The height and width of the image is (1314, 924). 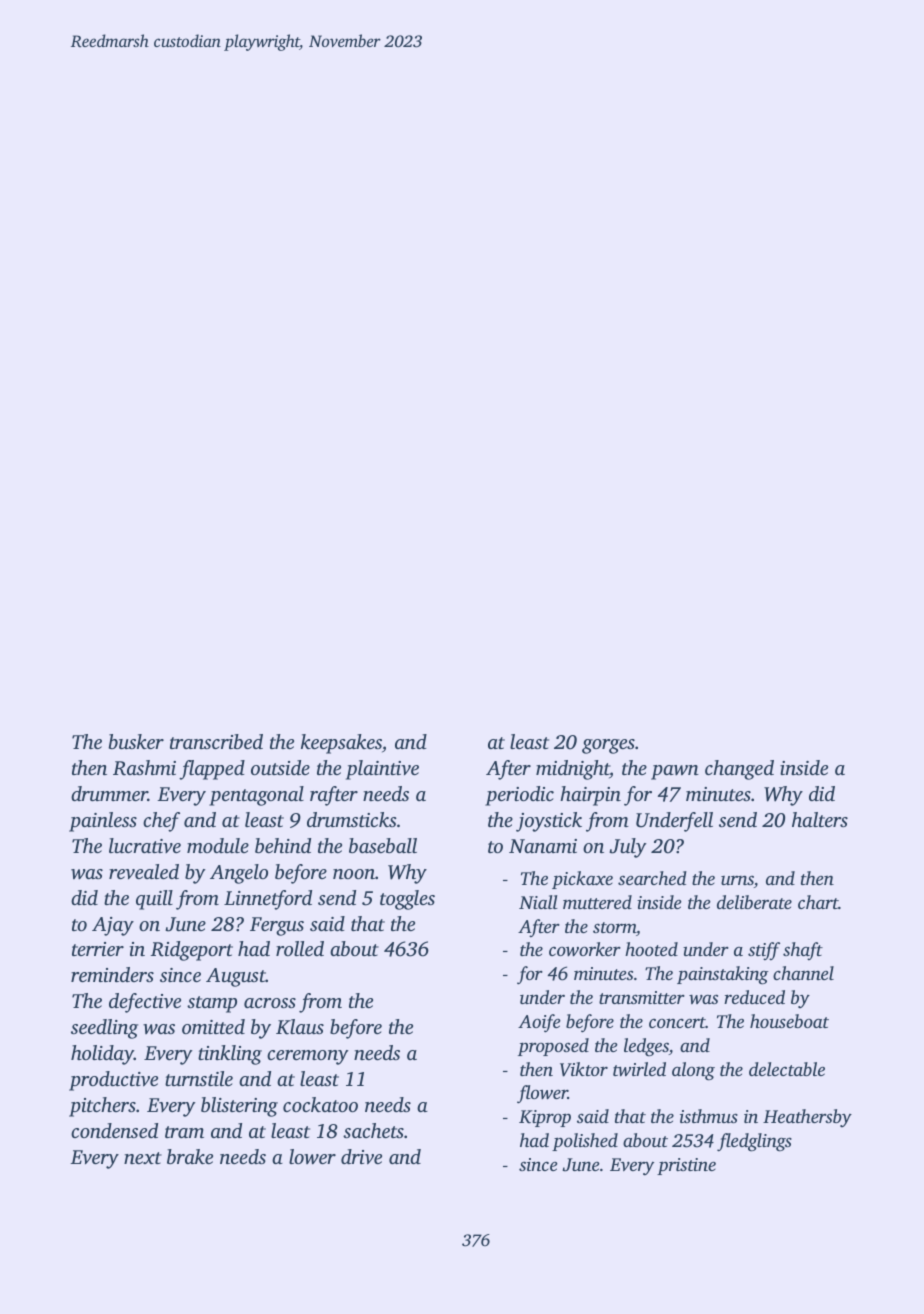 What do you see at coordinates (300, 948) in the image?
I see `rolled` at bounding box center [300, 948].
